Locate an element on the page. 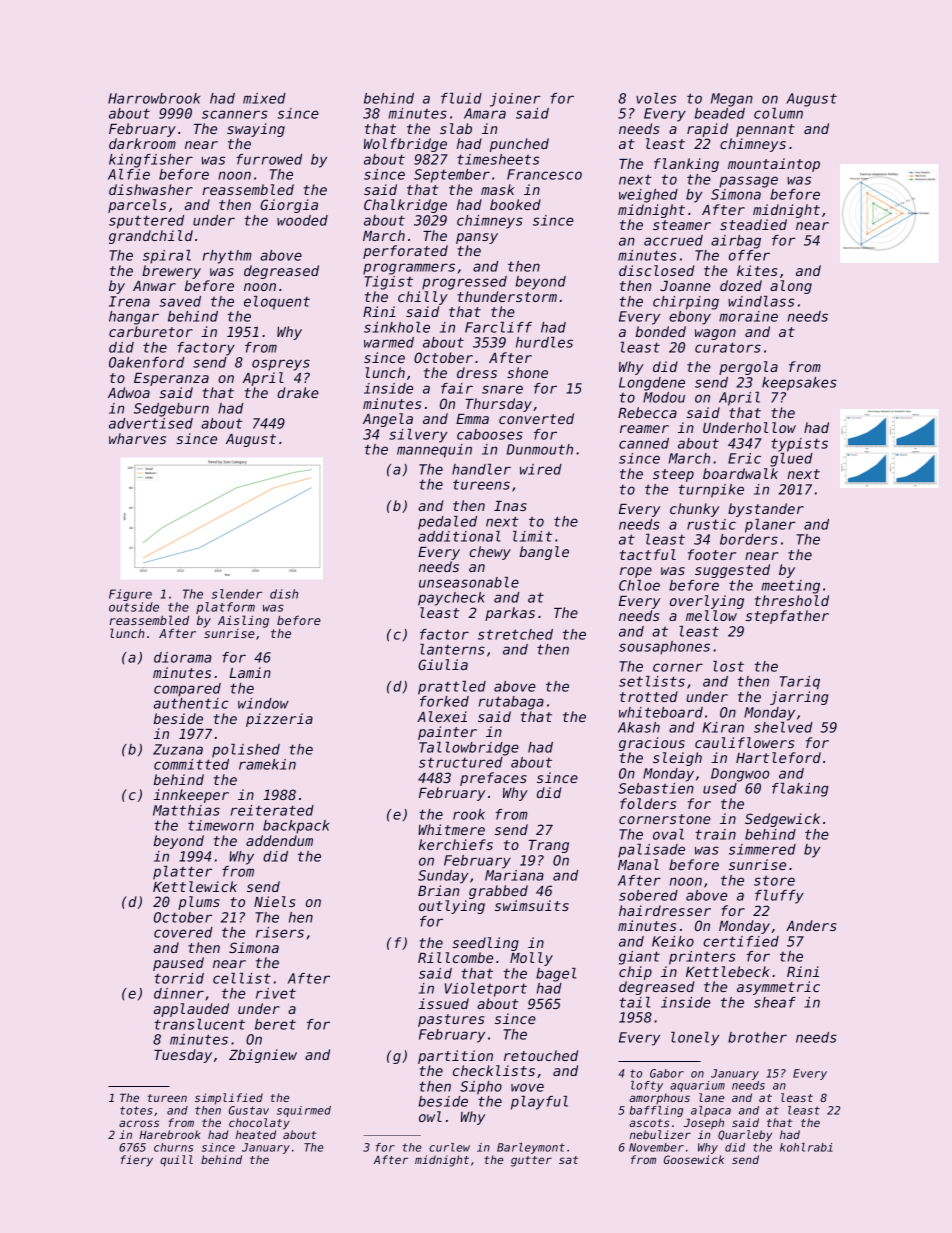 Image resolution: width=952 pixels, height=1233 pixels. Giorgia is located at coordinates (289, 206).
